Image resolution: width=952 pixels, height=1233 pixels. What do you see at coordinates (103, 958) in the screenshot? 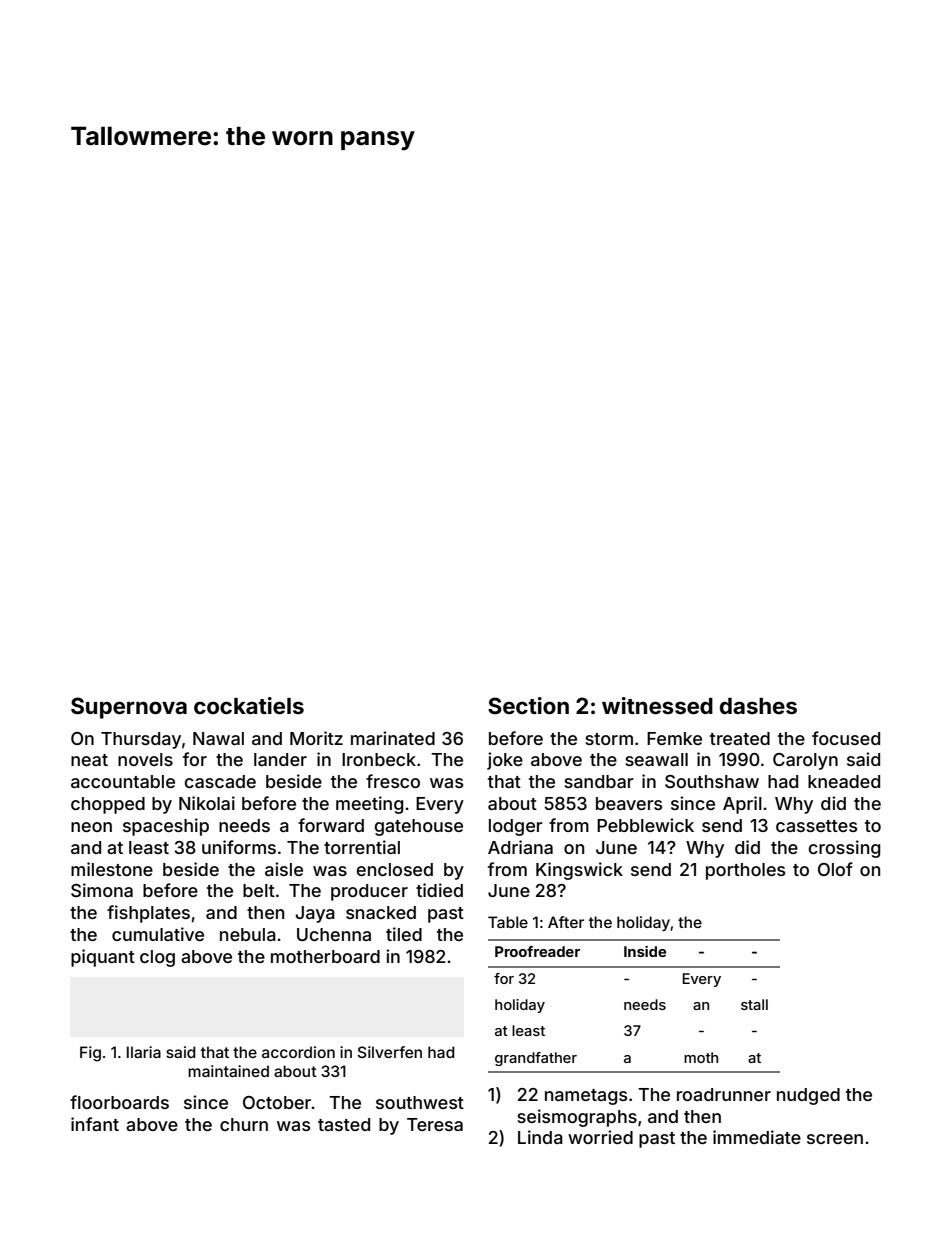
I see `piquant` at bounding box center [103, 958].
